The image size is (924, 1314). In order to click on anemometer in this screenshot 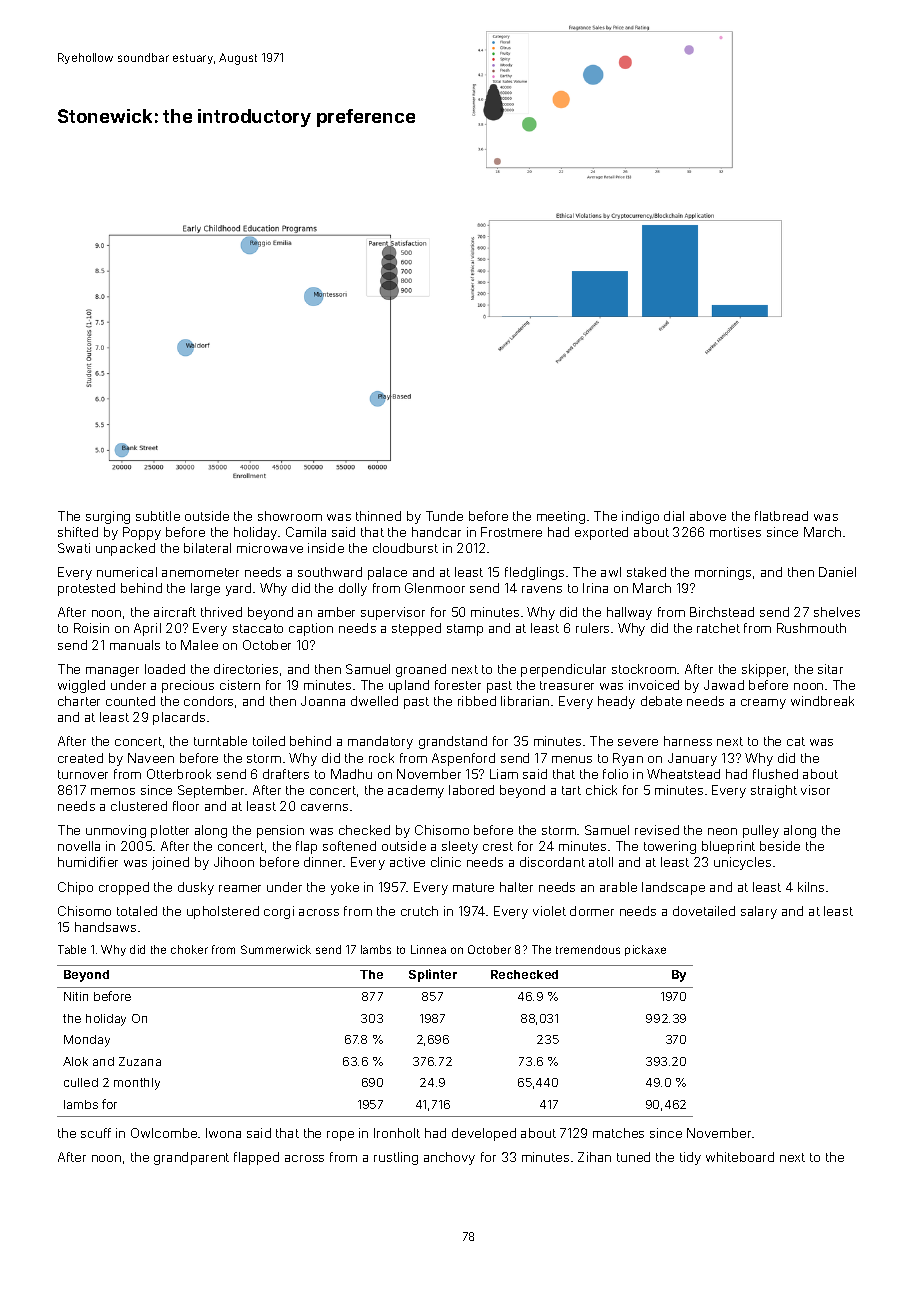, I will do `click(200, 572)`.
